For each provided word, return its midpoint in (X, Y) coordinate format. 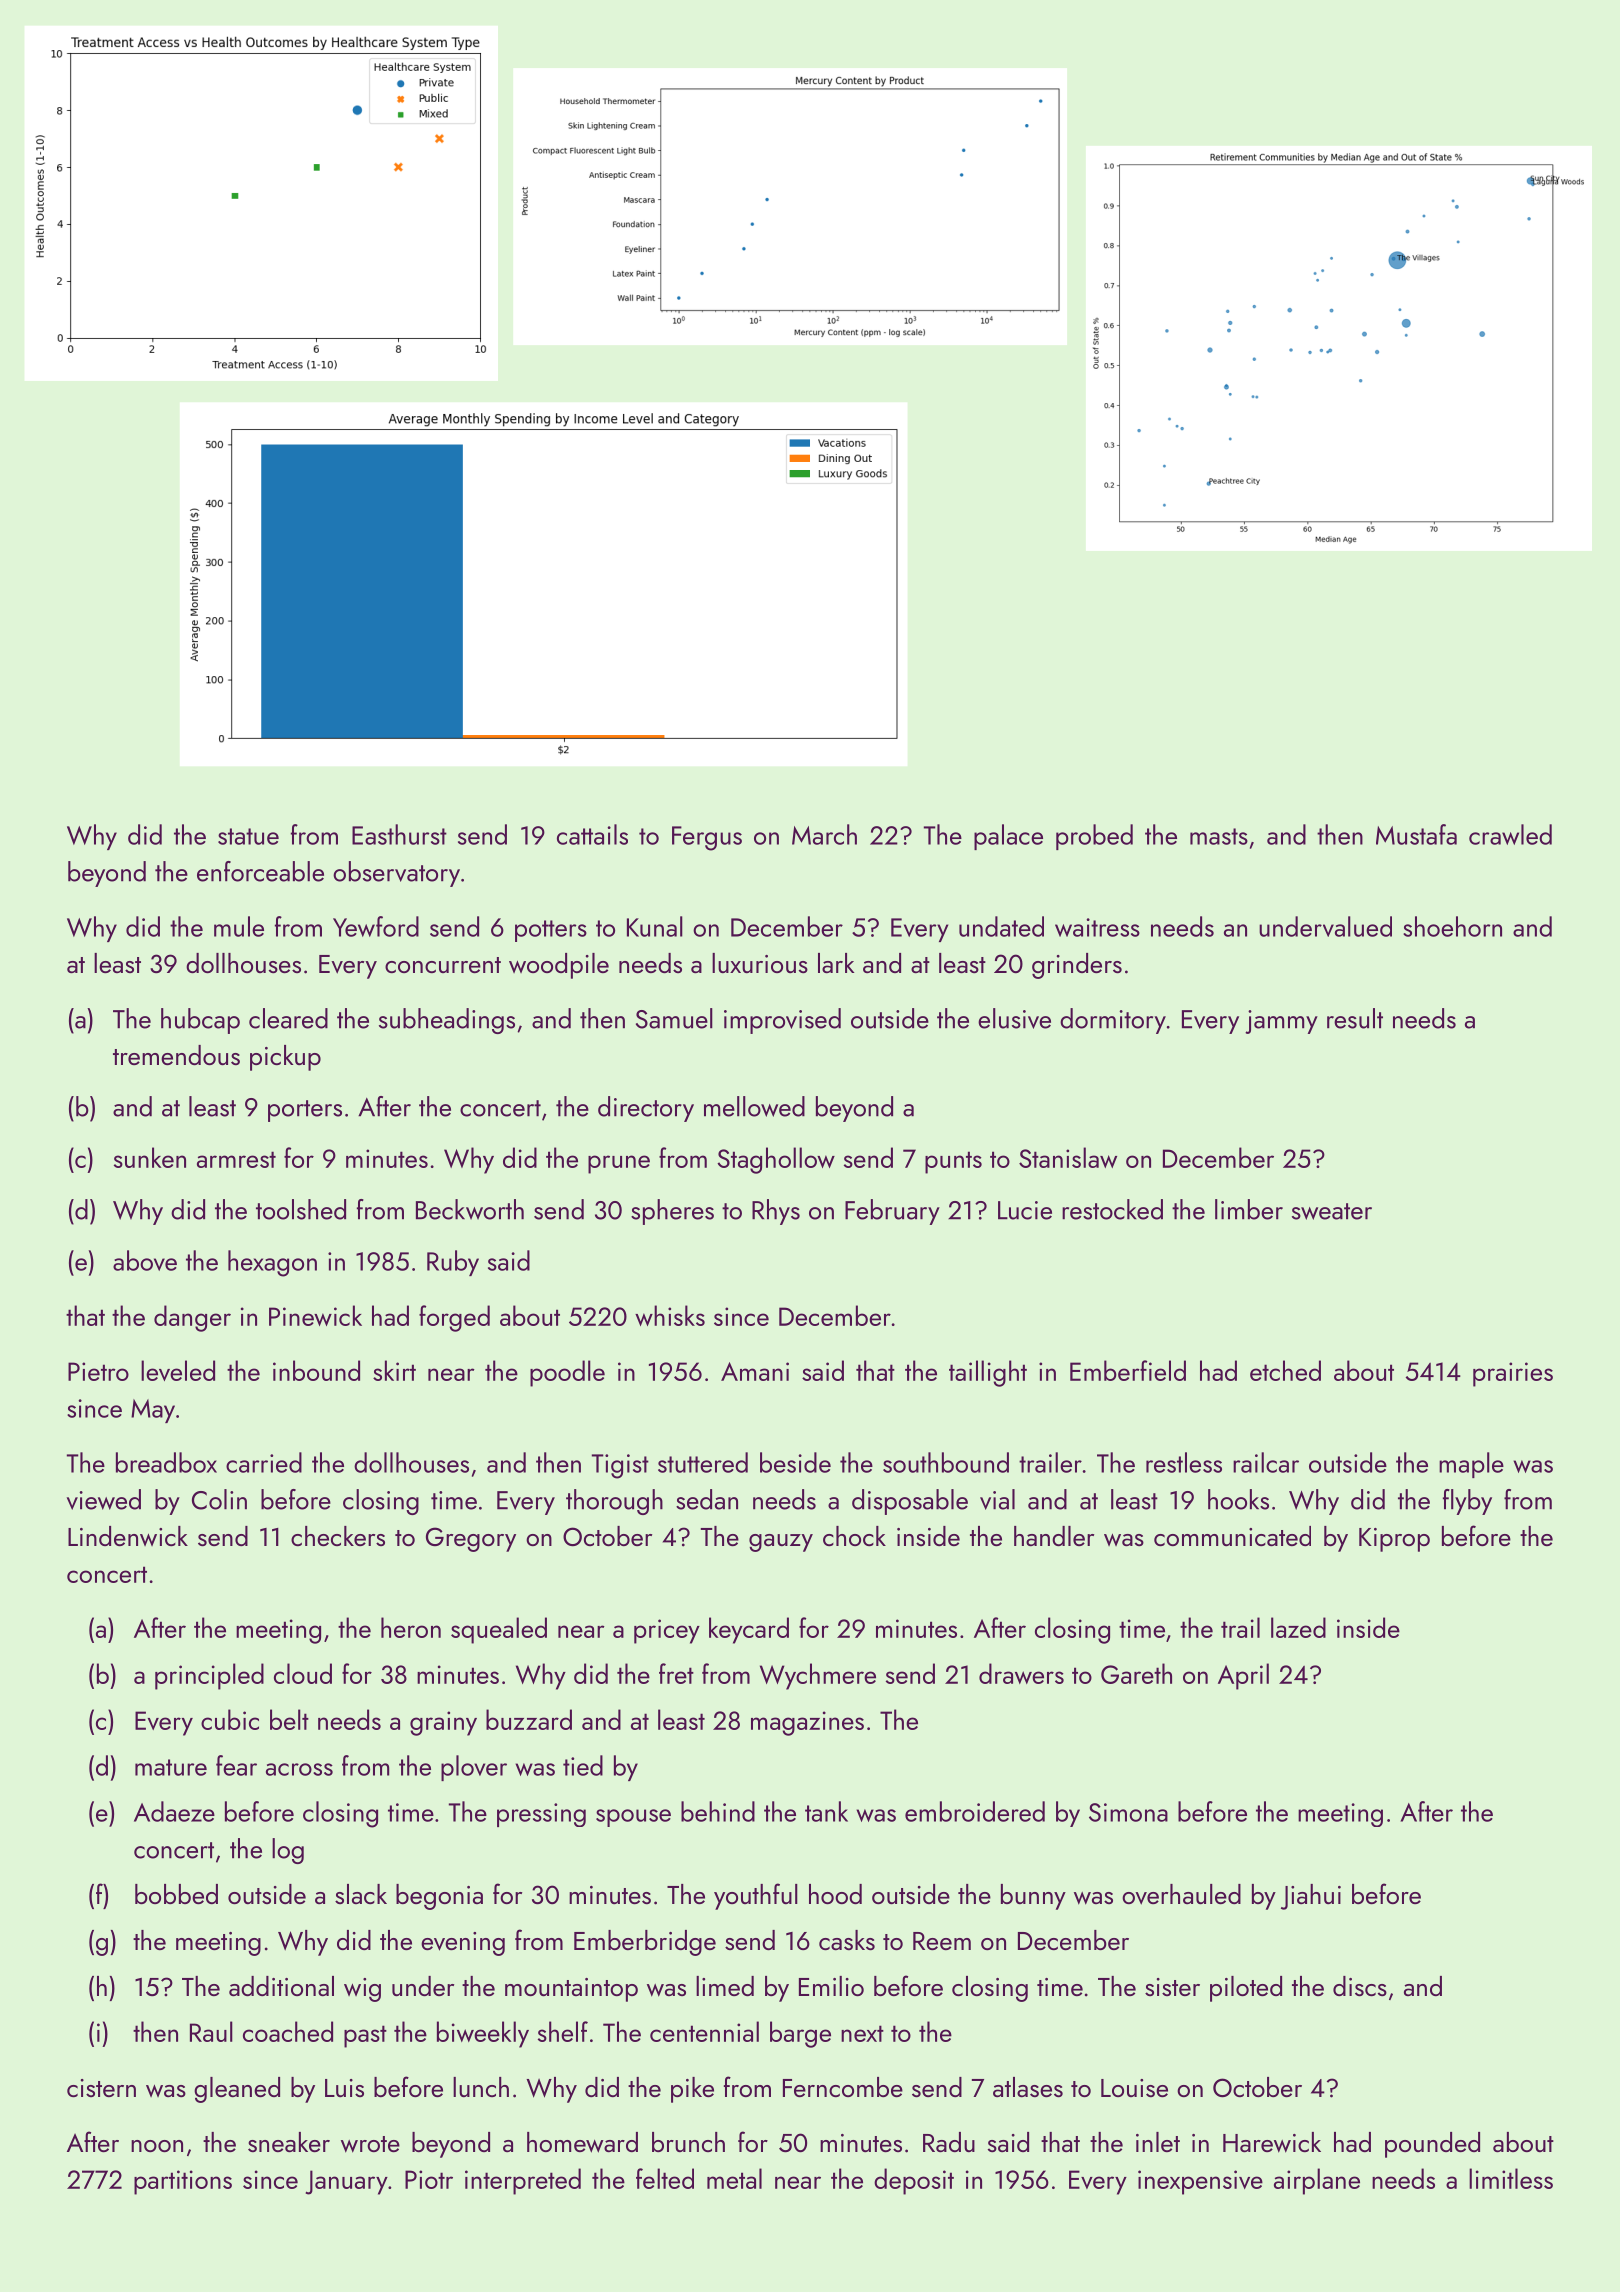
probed (1094, 837)
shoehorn (1452, 926)
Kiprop (1394, 1540)
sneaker (289, 2142)
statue (248, 836)
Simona (1128, 1812)
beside (795, 1462)
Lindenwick (128, 1536)
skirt (394, 1370)
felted (665, 2178)
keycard (749, 1630)
